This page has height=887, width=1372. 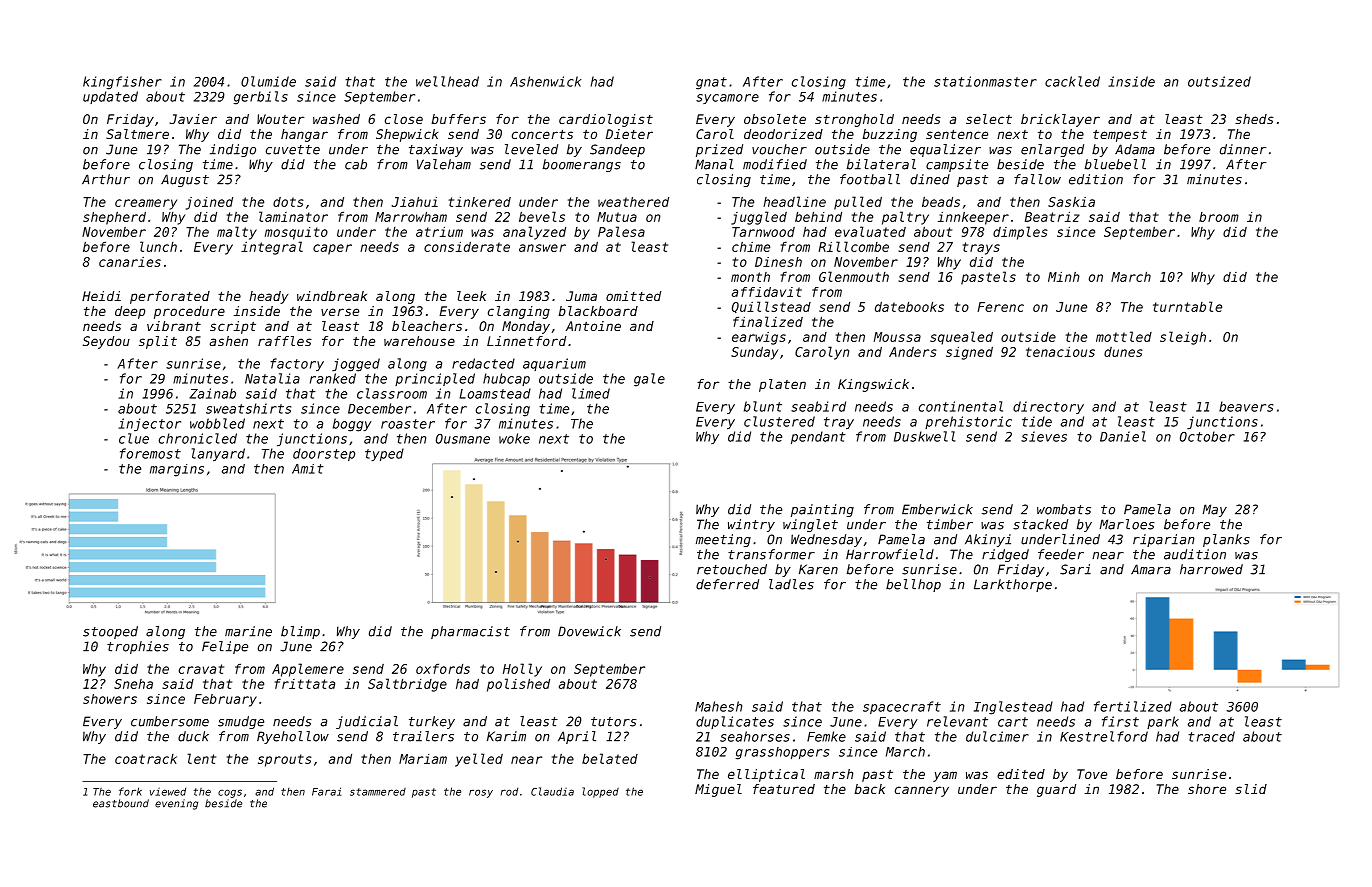 What do you see at coordinates (997, 736) in the page?
I see `dulcimer` at bounding box center [997, 736].
